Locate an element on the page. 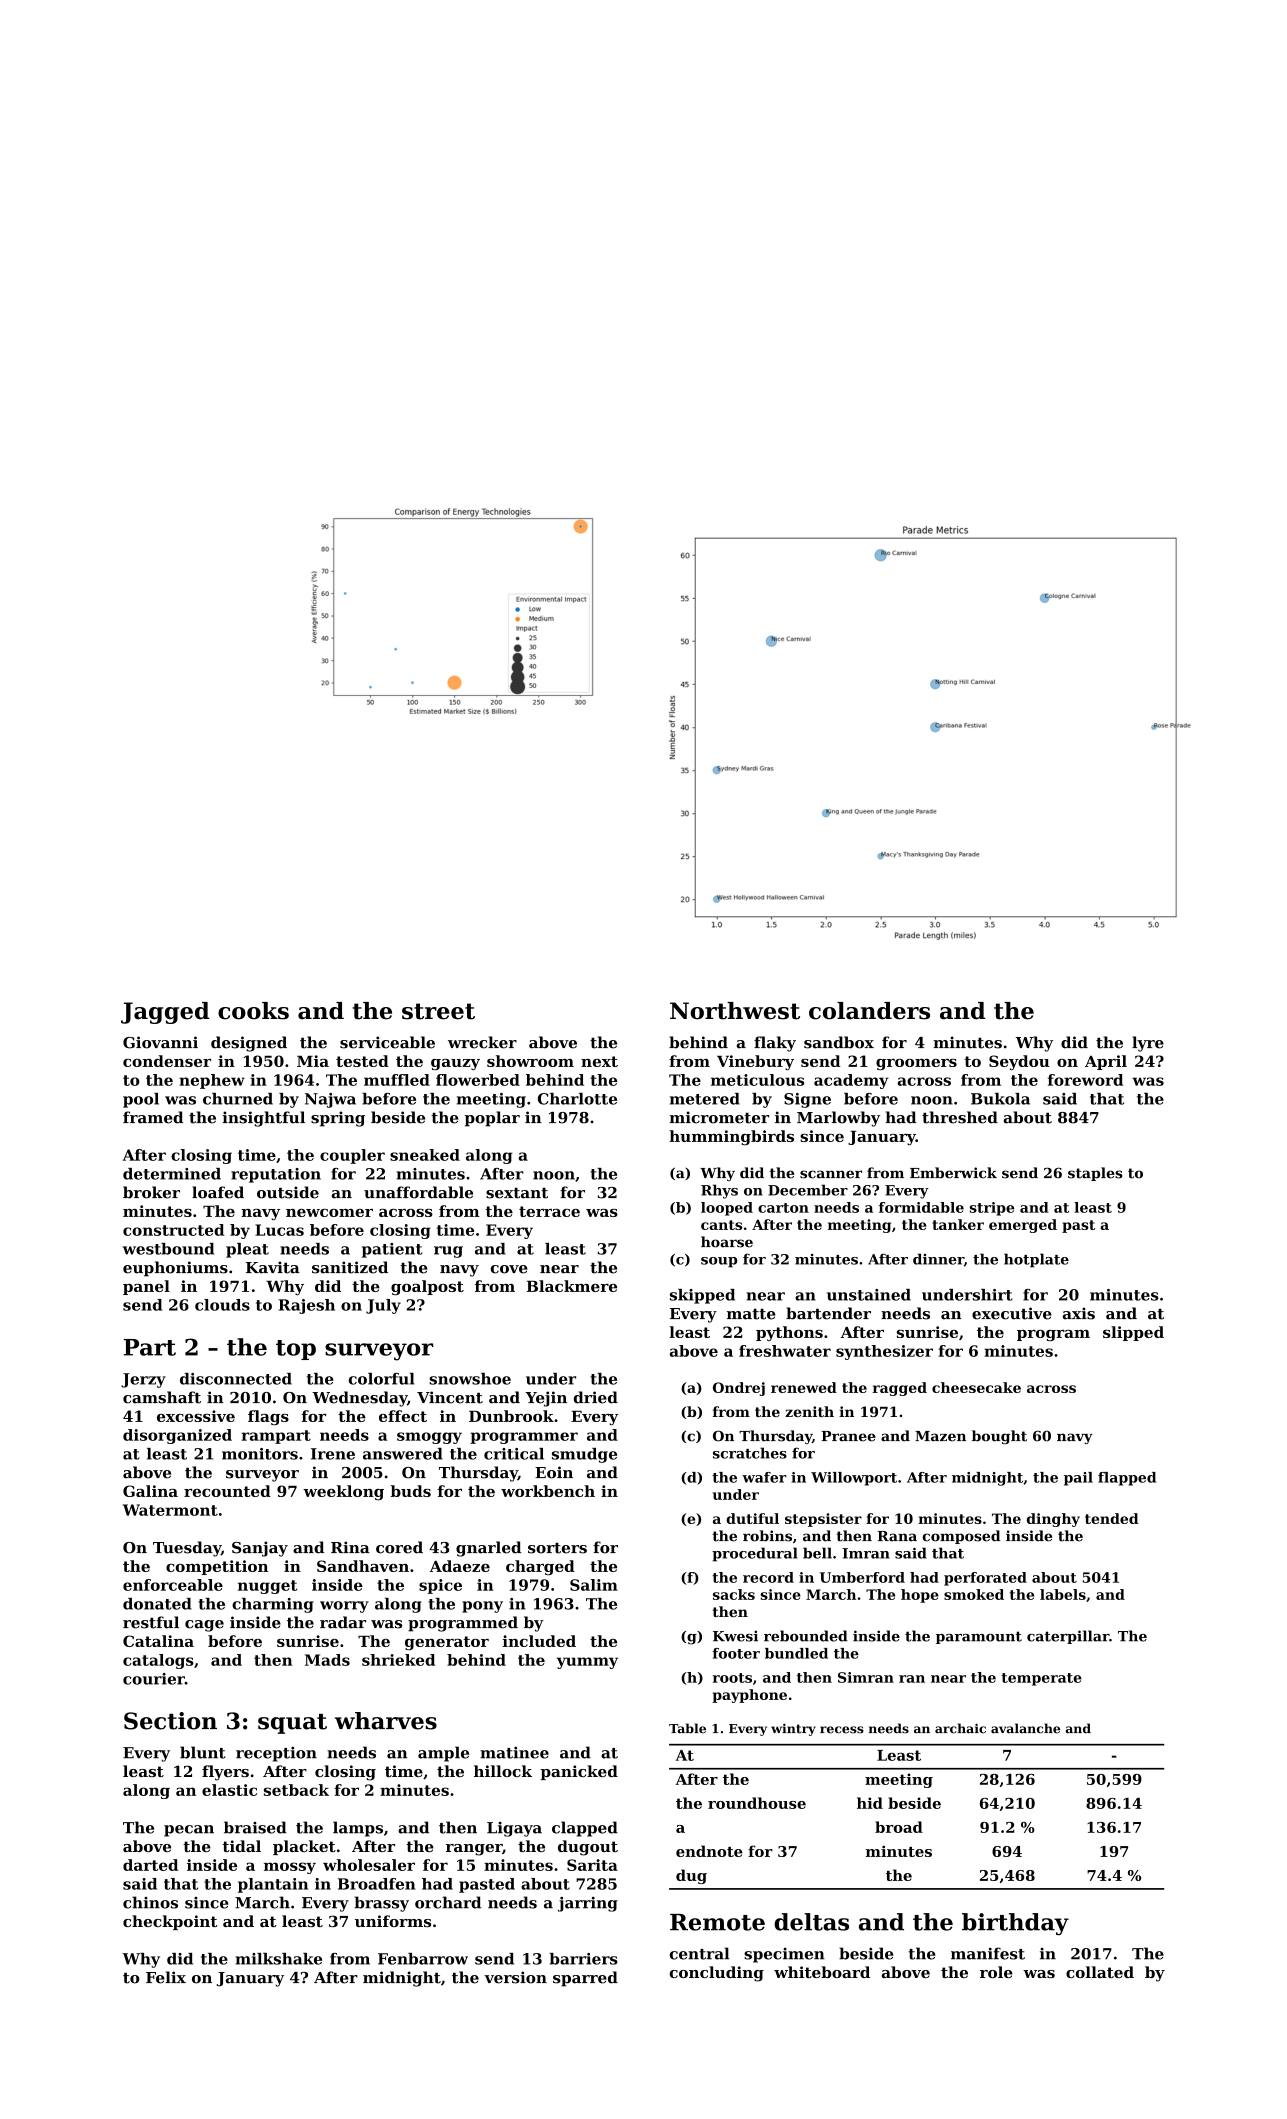 The width and height of the image is (1287, 2119). Lucas is located at coordinates (279, 1230).
